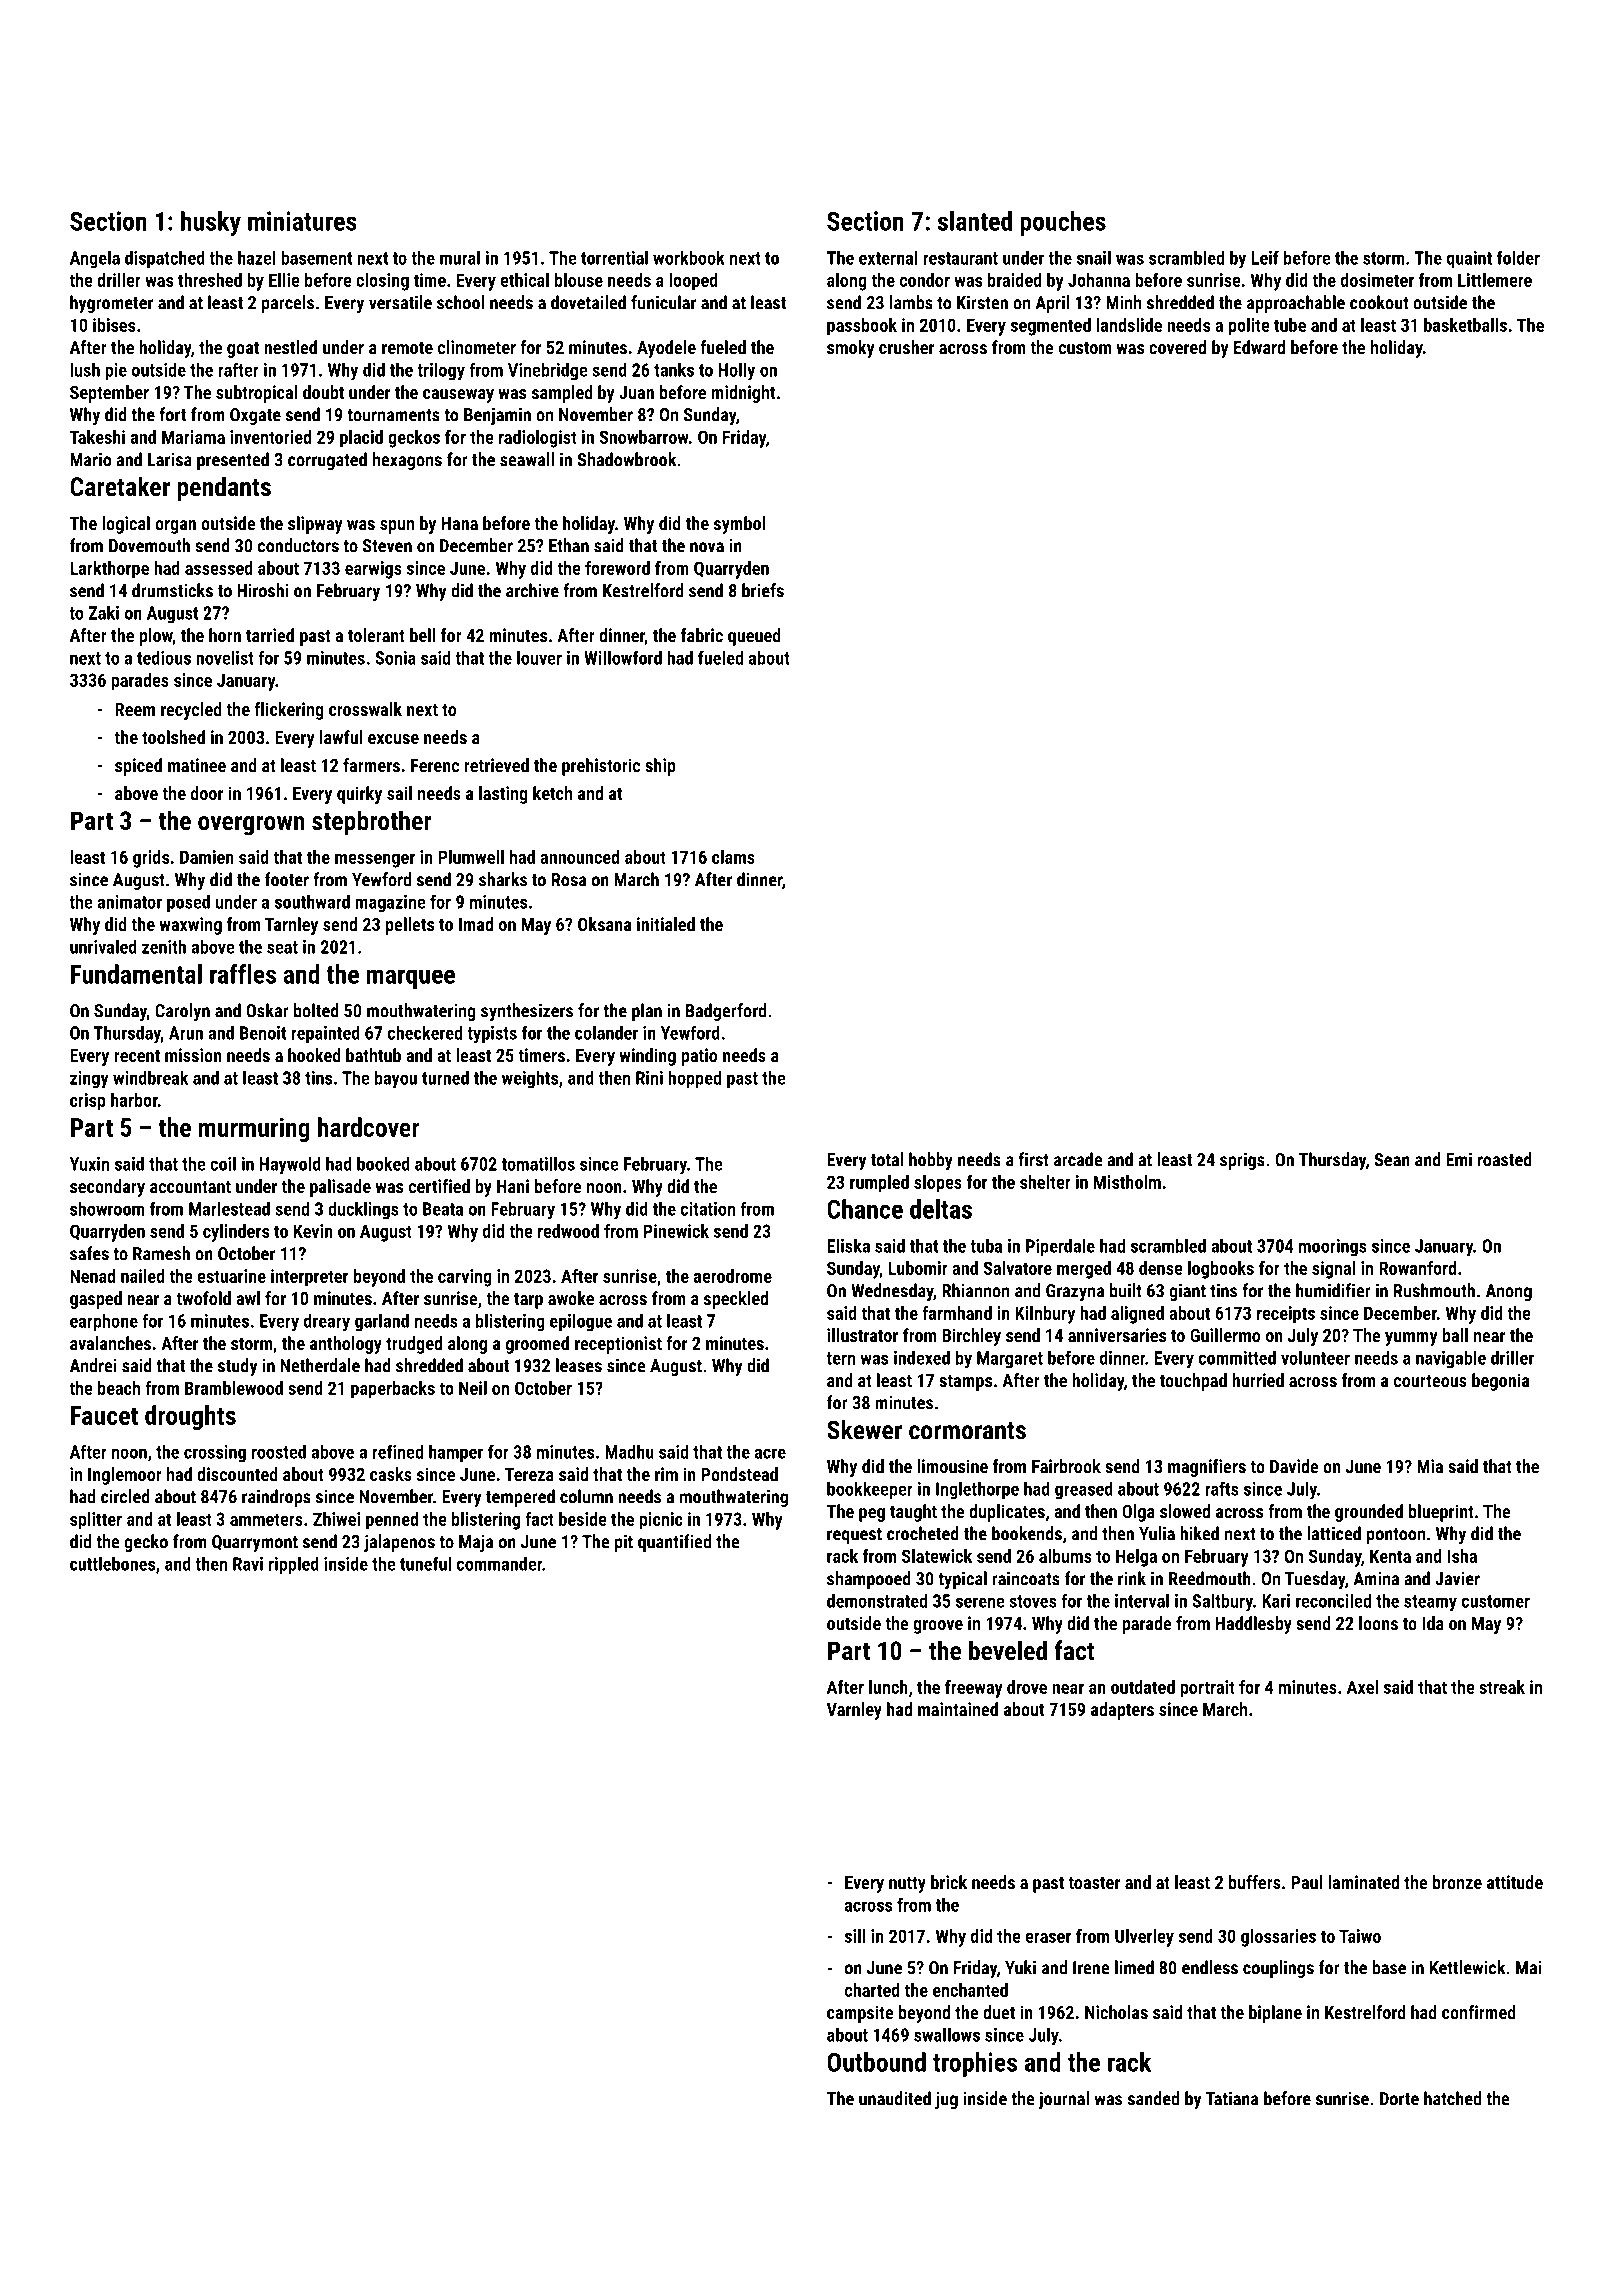 The width and height of the image is (1620, 2292). What do you see at coordinates (211, 223) in the image?
I see `husky` at bounding box center [211, 223].
